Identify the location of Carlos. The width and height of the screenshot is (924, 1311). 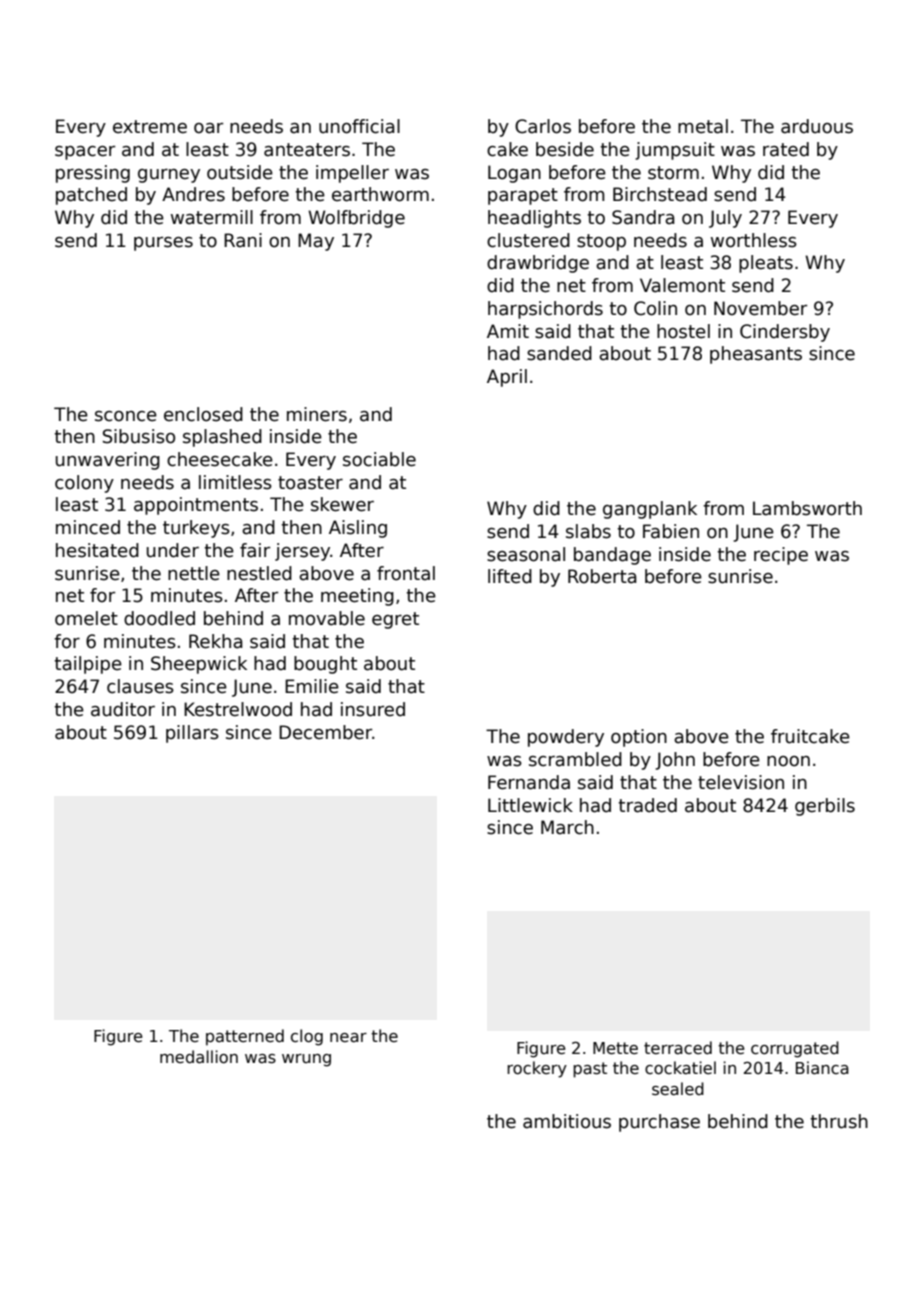
(543, 126).
